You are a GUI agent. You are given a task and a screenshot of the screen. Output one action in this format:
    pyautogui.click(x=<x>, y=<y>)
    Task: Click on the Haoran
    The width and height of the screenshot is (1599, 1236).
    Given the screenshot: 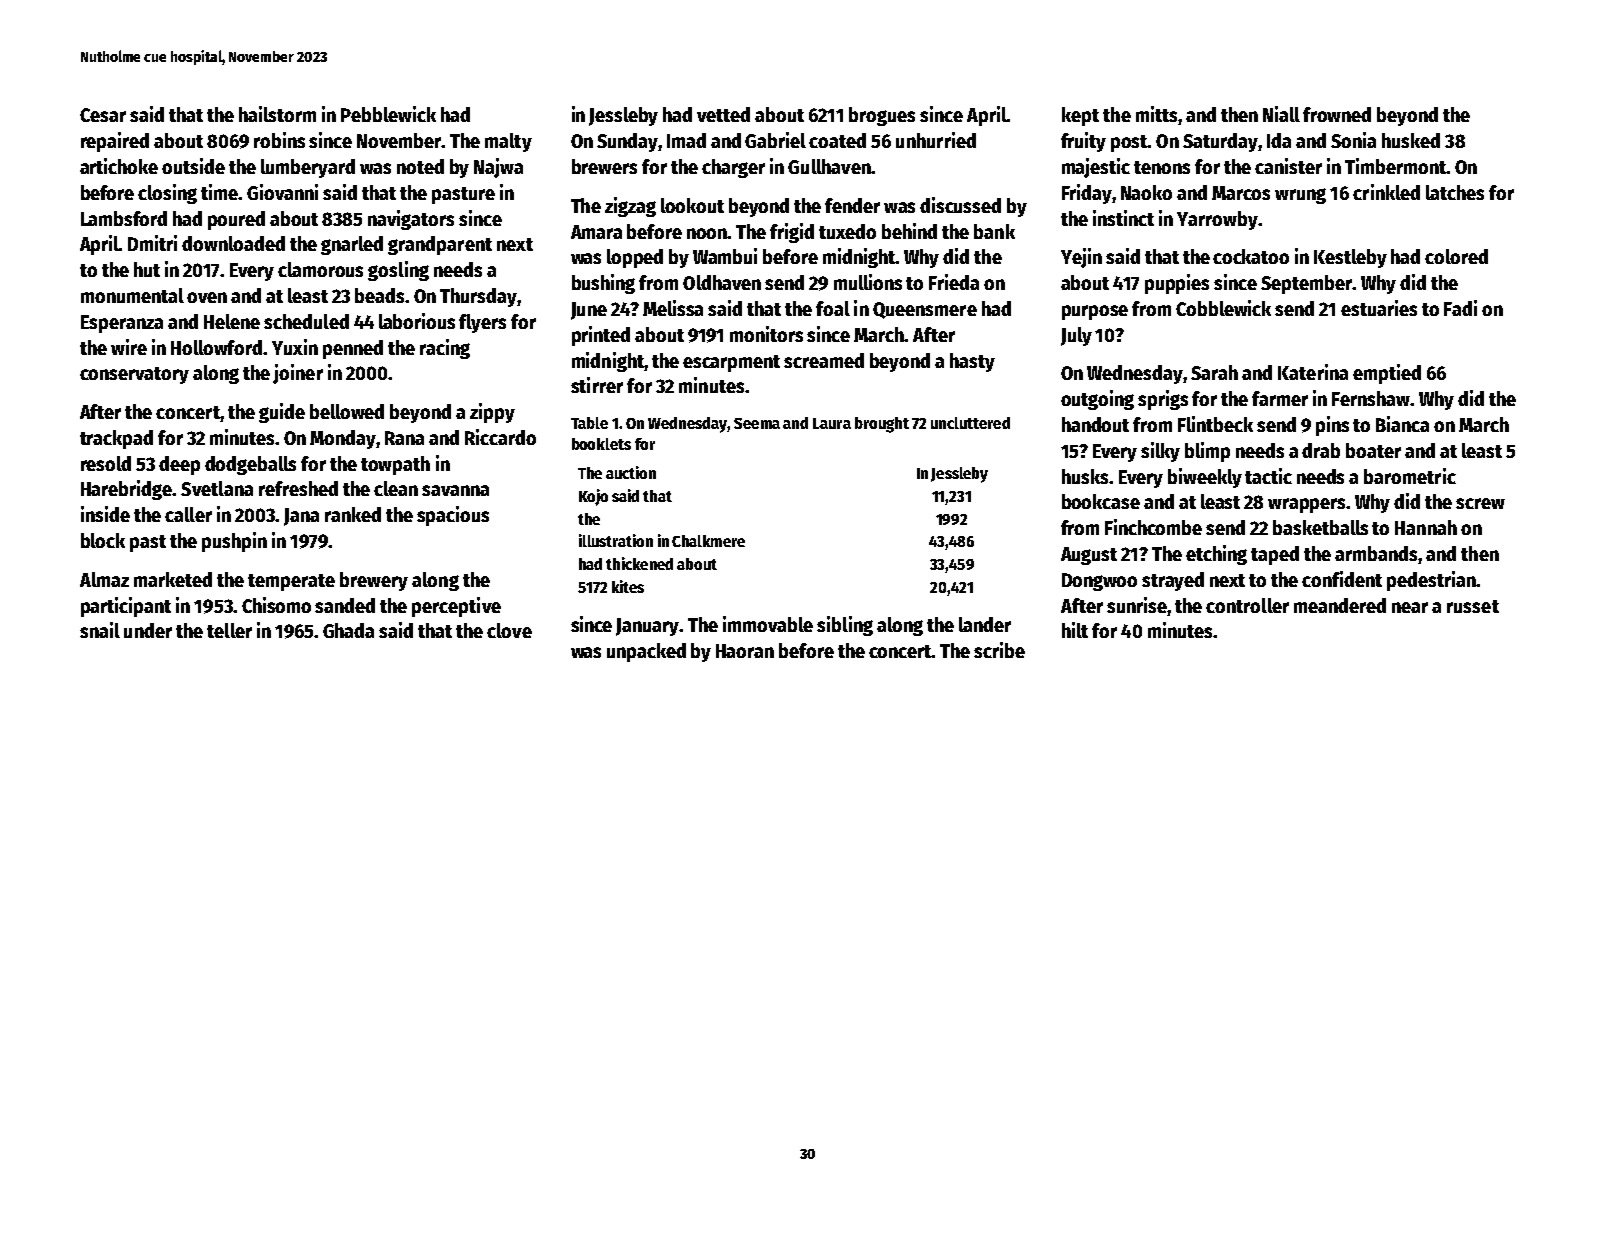 What is the action you would take?
    pyautogui.click(x=745, y=651)
